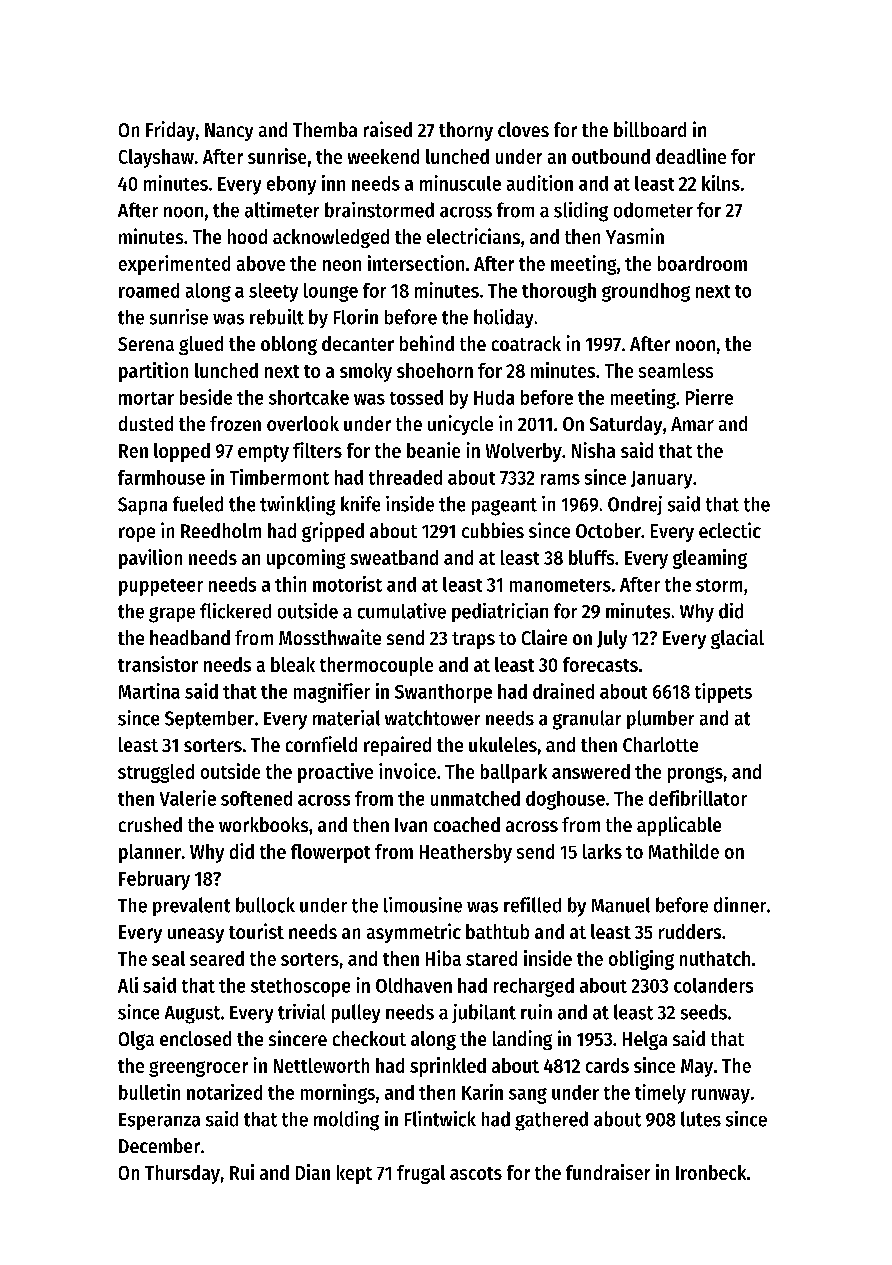 The image size is (892, 1265). What do you see at coordinates (676, 370) in the screenshot?
I see `seamless` at bounding box center [676, 370].
